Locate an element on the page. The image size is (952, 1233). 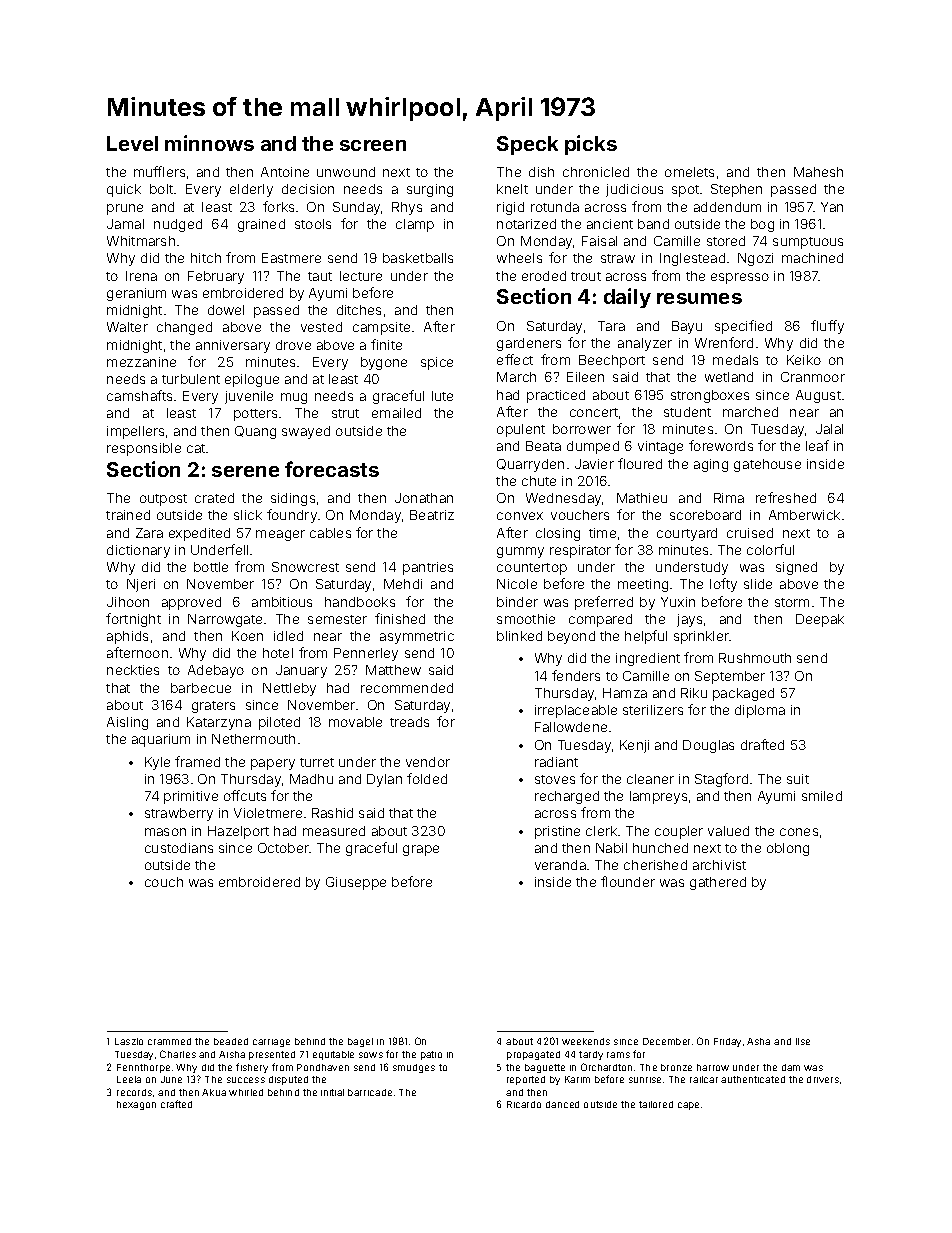
Douglas is located at coordinates (708, 746).
